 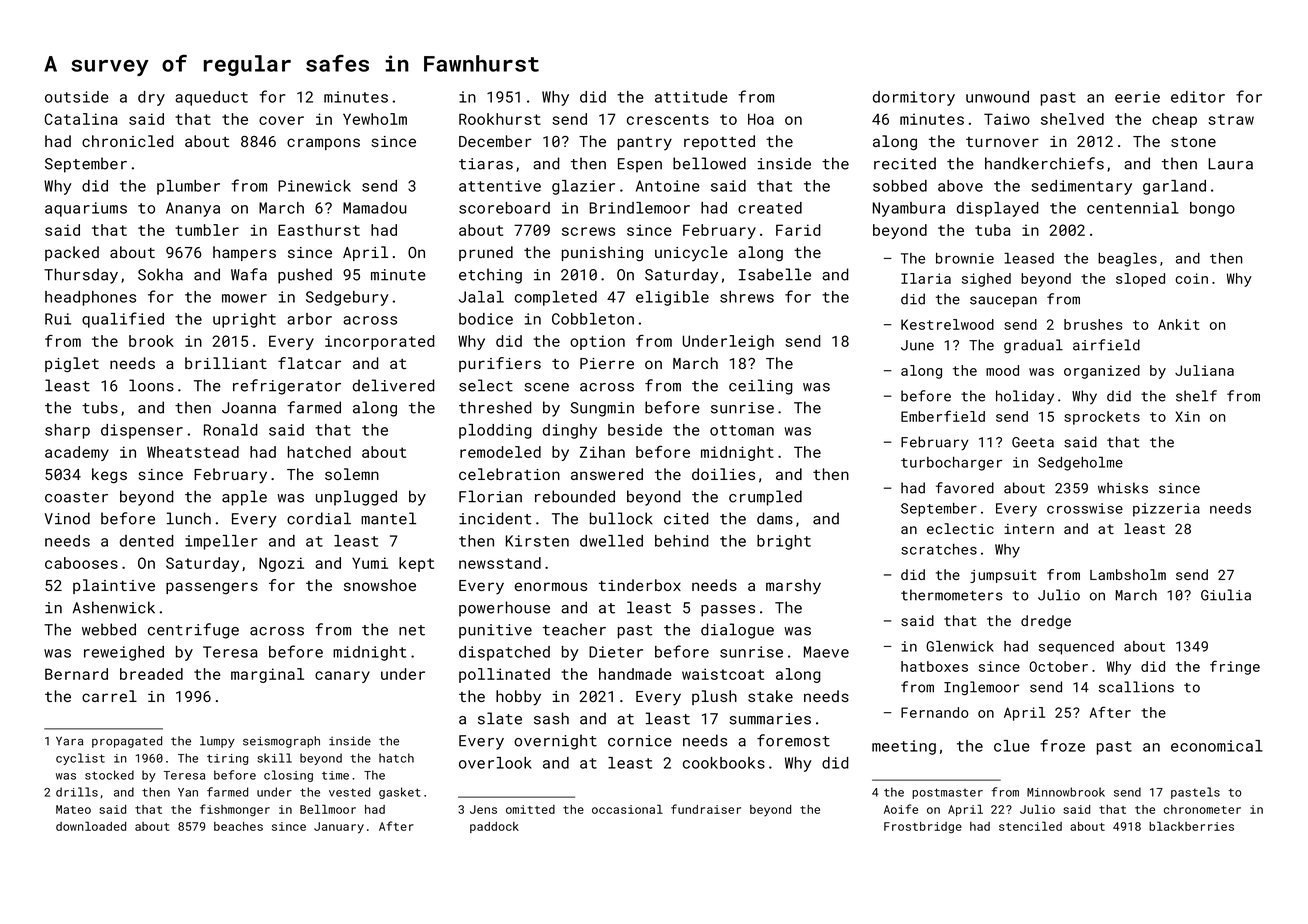 What do you see at coordinates (593, 319) in the document?
I see `Cobbleton` at bounding box center [593, 319].
